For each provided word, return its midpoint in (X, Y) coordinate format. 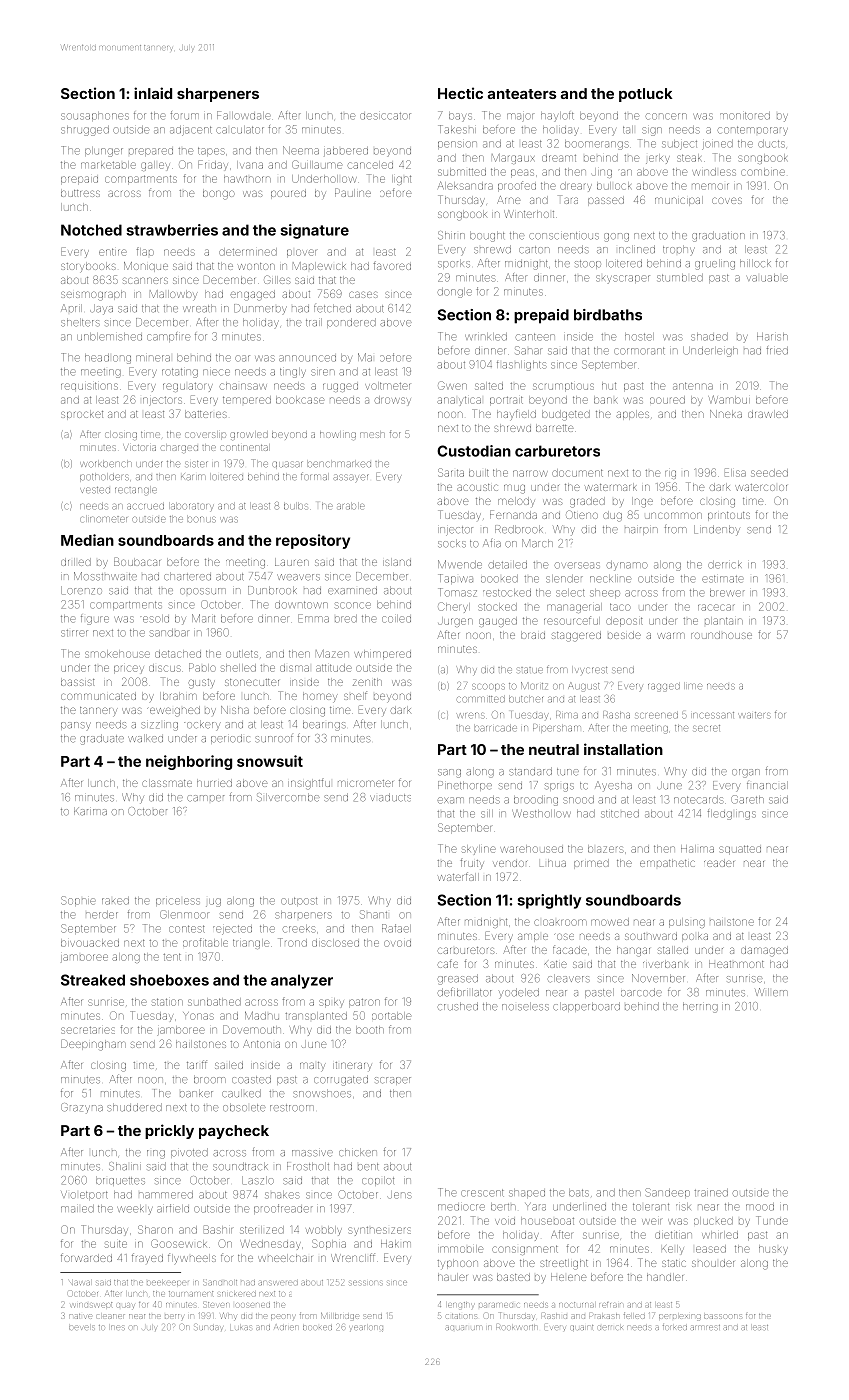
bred (346, 619)
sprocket (82, 415)
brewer (727, 593)
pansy (76, 726)
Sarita (451, 472)
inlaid (153, 93)
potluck (645, 95)
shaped (527, 1193)
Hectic (460, 93)
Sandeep (667, 1193)
